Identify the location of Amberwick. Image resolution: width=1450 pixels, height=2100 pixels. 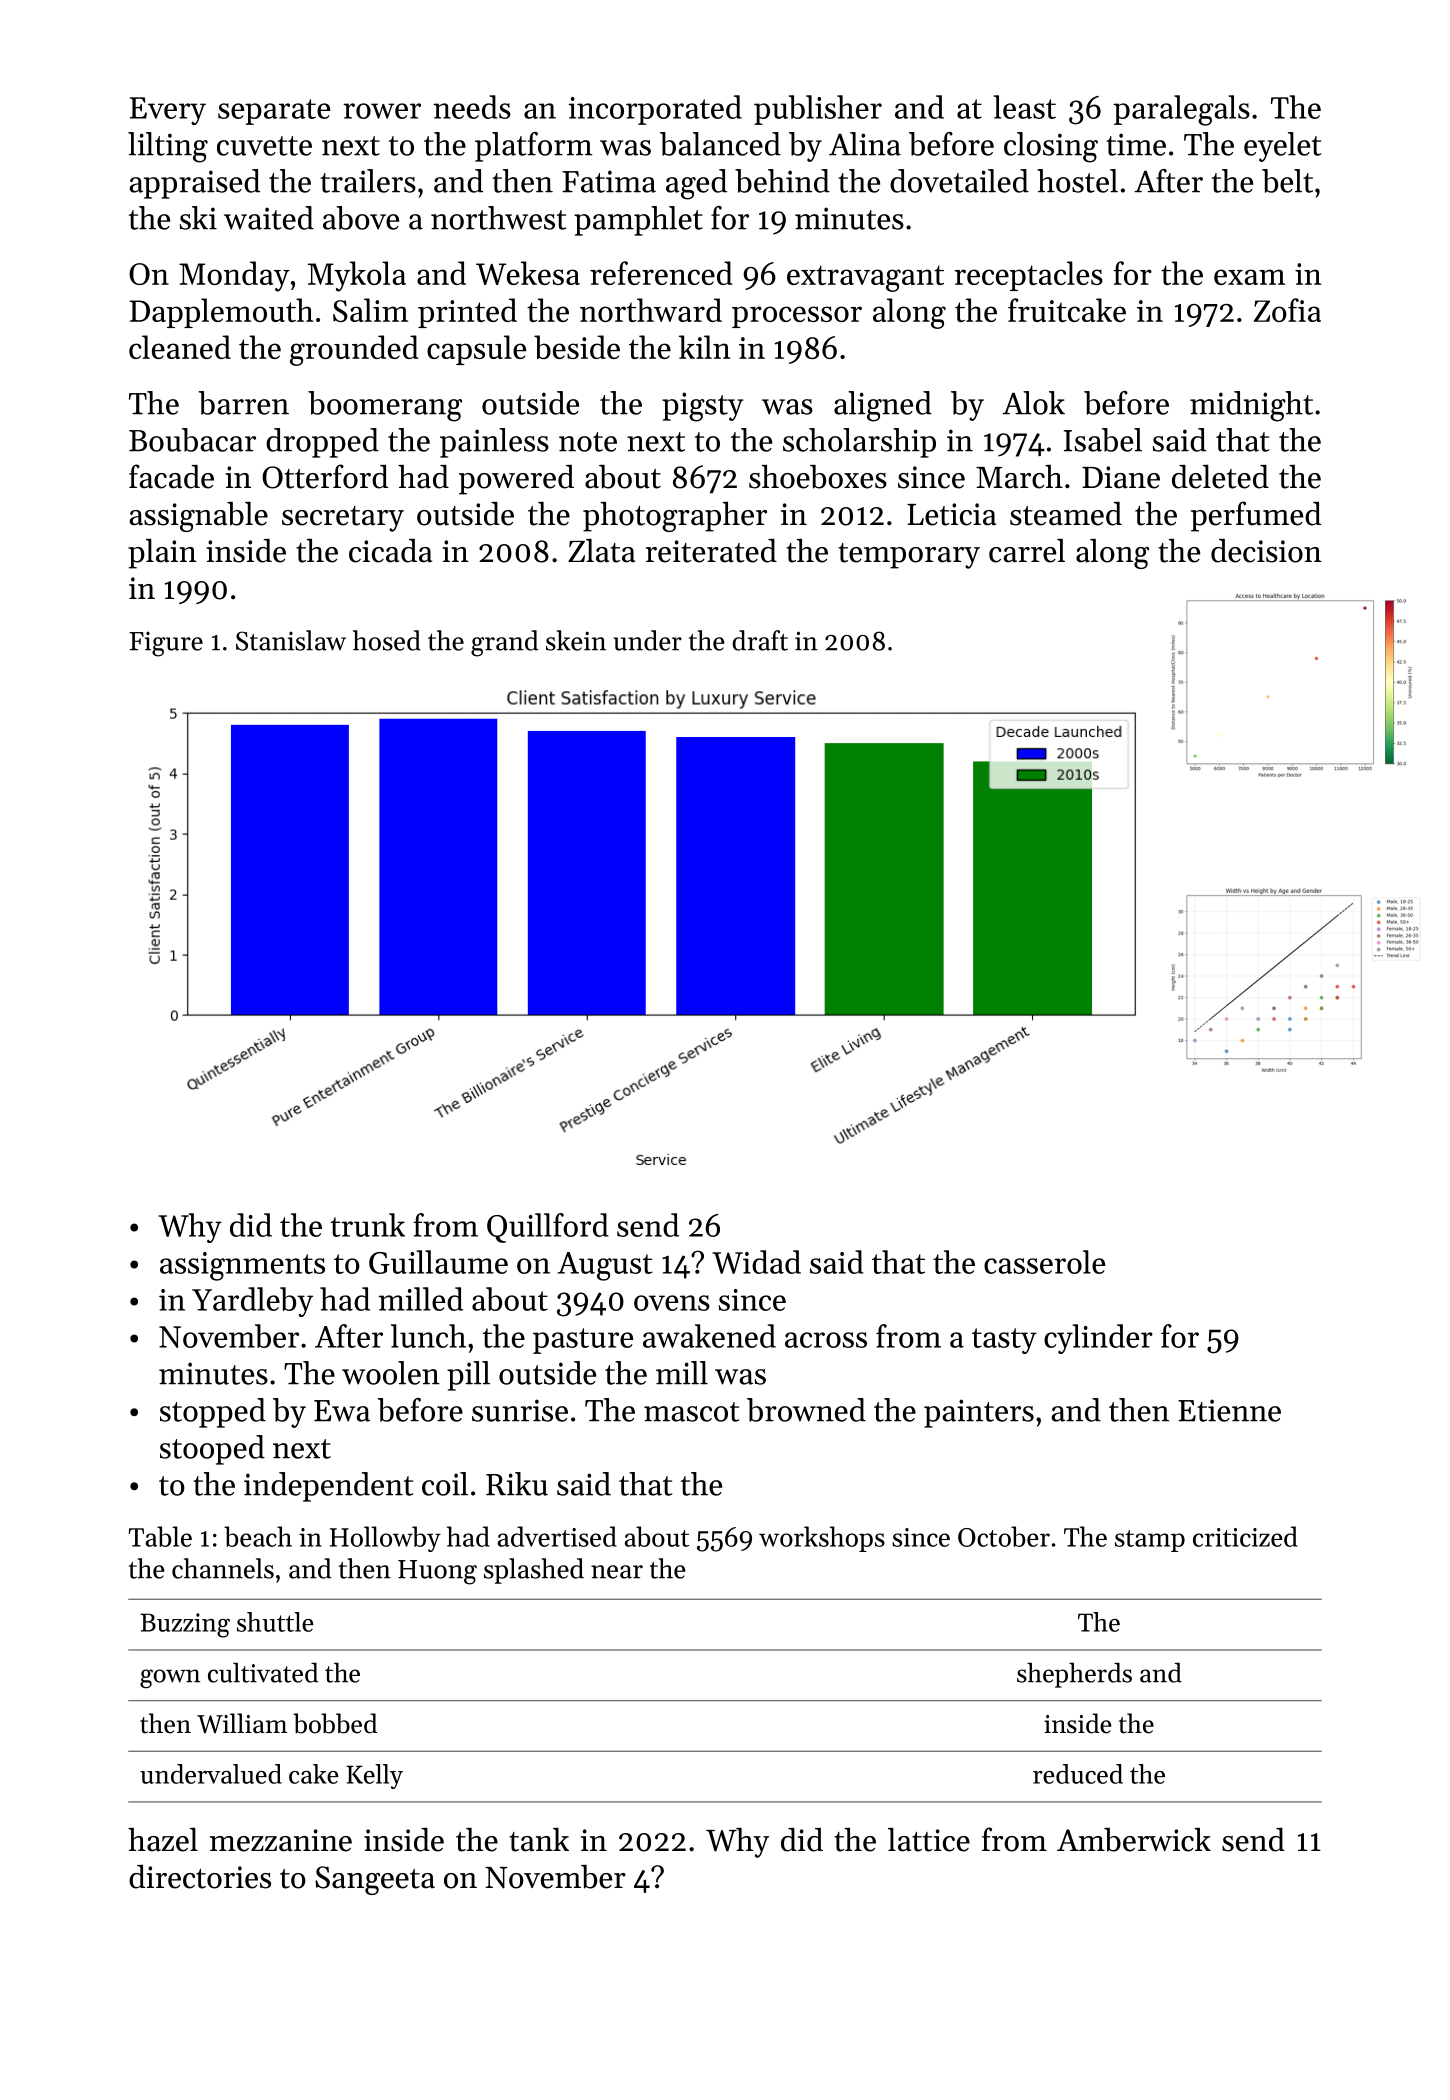
(1134, 1840).
